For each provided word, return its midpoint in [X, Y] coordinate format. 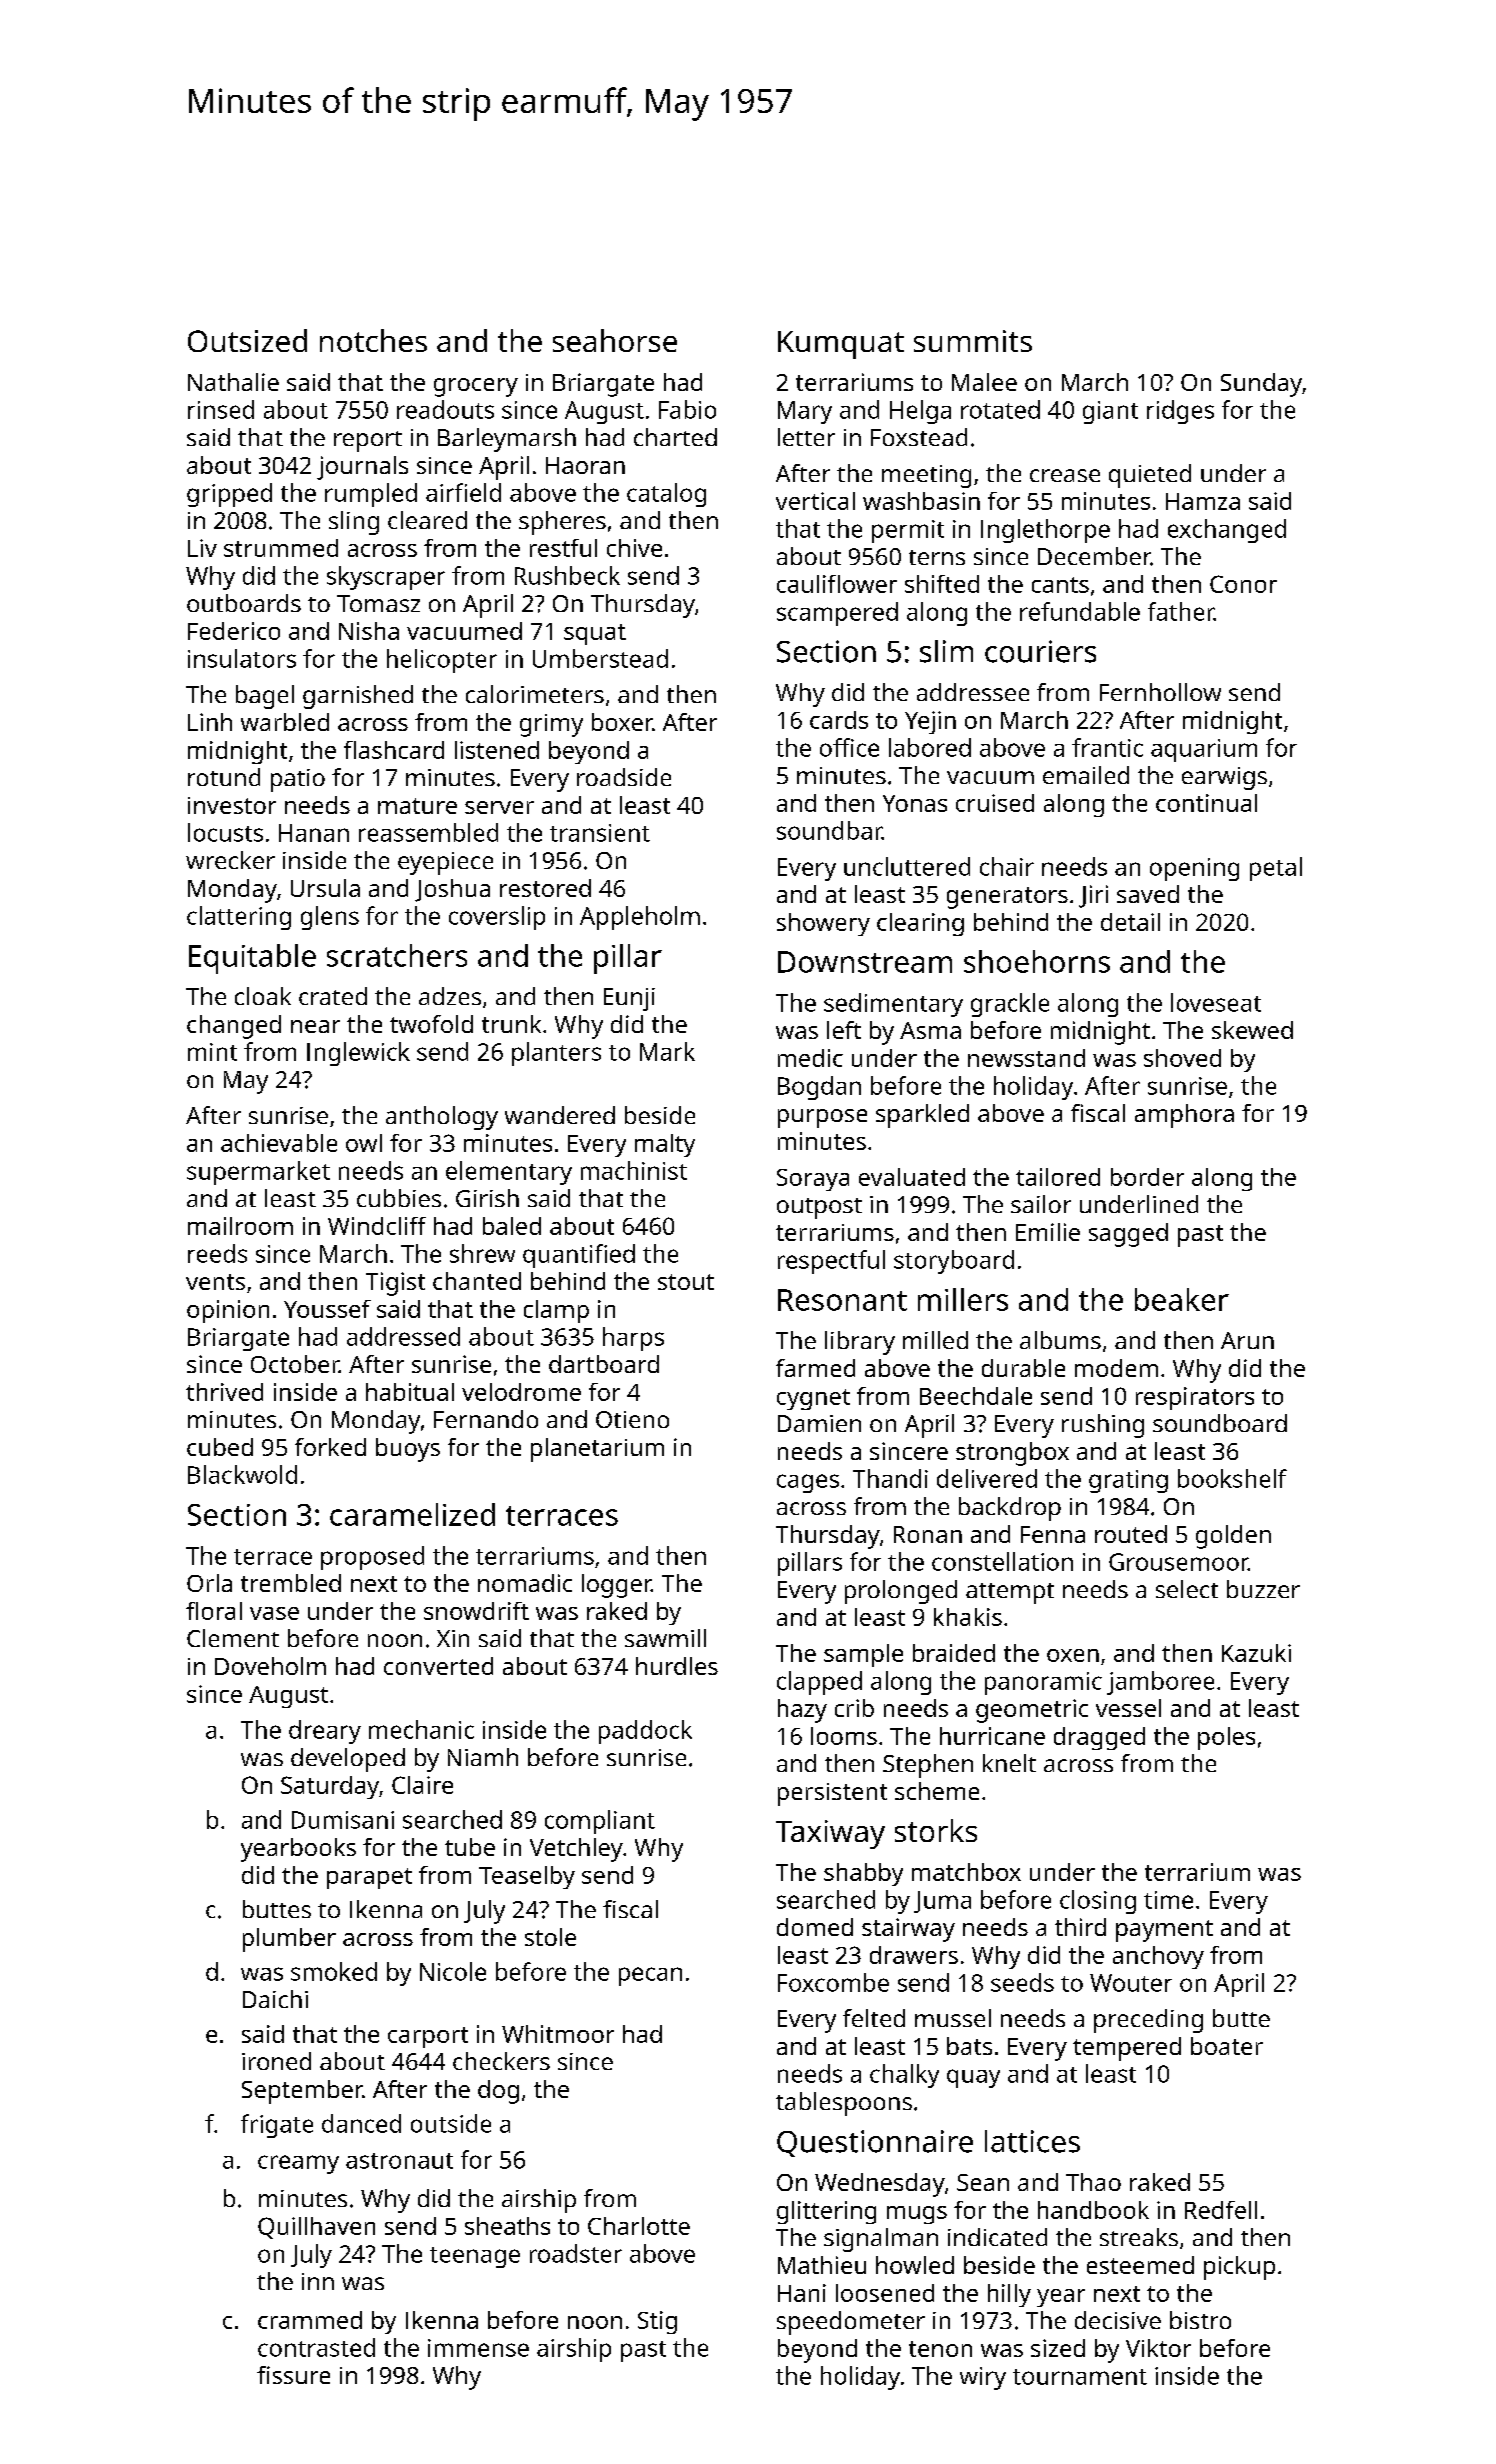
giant [1110, 412]
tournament [1080, 2377]
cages [808, 1483]
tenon [940, 2349]
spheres [562, 523]
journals [362, 468]
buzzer [1263, 1589]
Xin [453, 1638]
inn [318, 2281]
